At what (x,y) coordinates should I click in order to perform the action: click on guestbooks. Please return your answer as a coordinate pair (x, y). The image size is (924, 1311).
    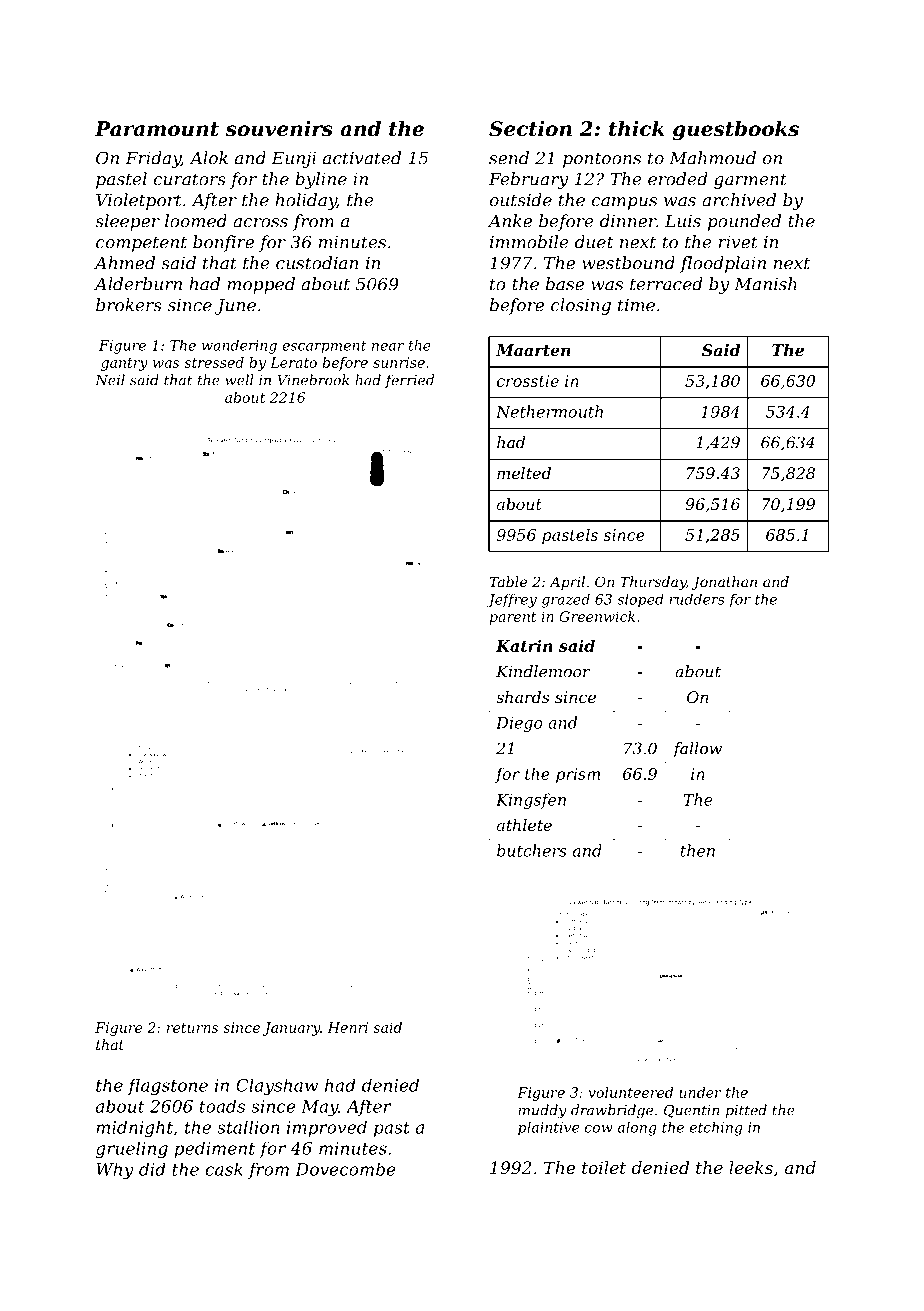
    Looking at the image, I should click on (736, 131).
